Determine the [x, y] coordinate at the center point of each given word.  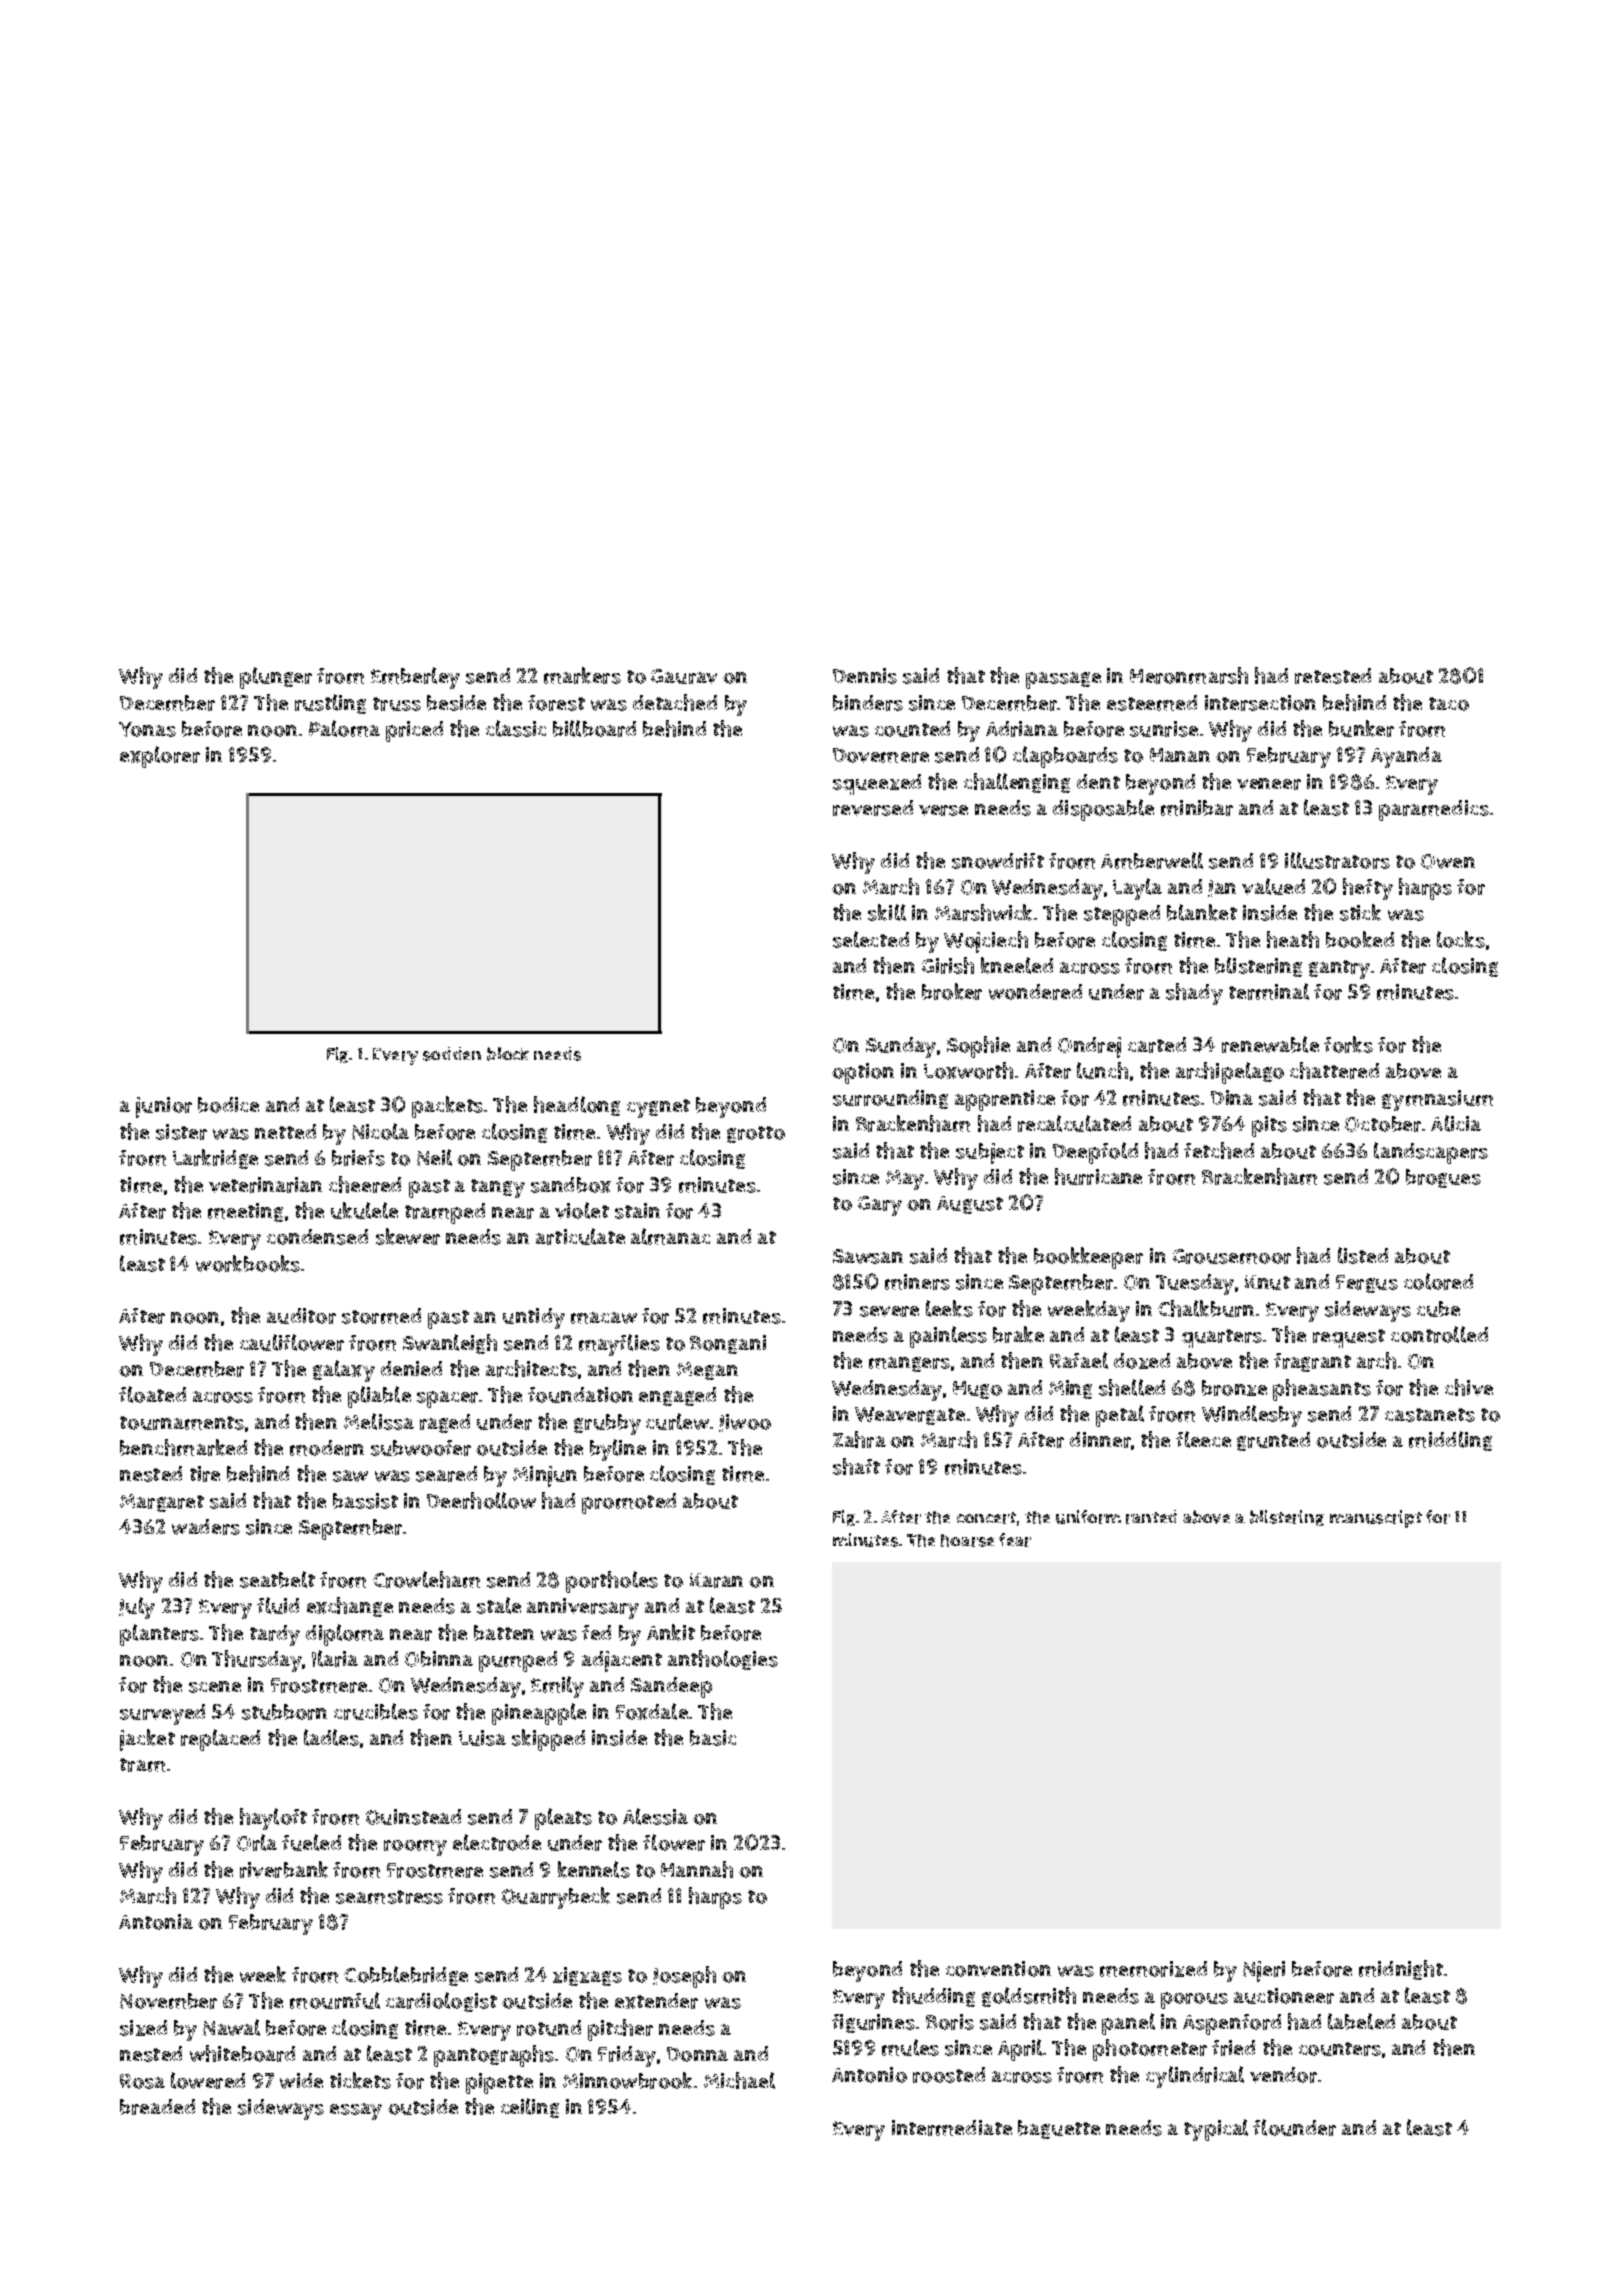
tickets [360, 2080]
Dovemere [881, 755]
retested [1333, 676]
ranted [1151, 1517]
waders [206, 1527]
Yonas [147, 729]
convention [998, 1969]
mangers [909, 1364]
